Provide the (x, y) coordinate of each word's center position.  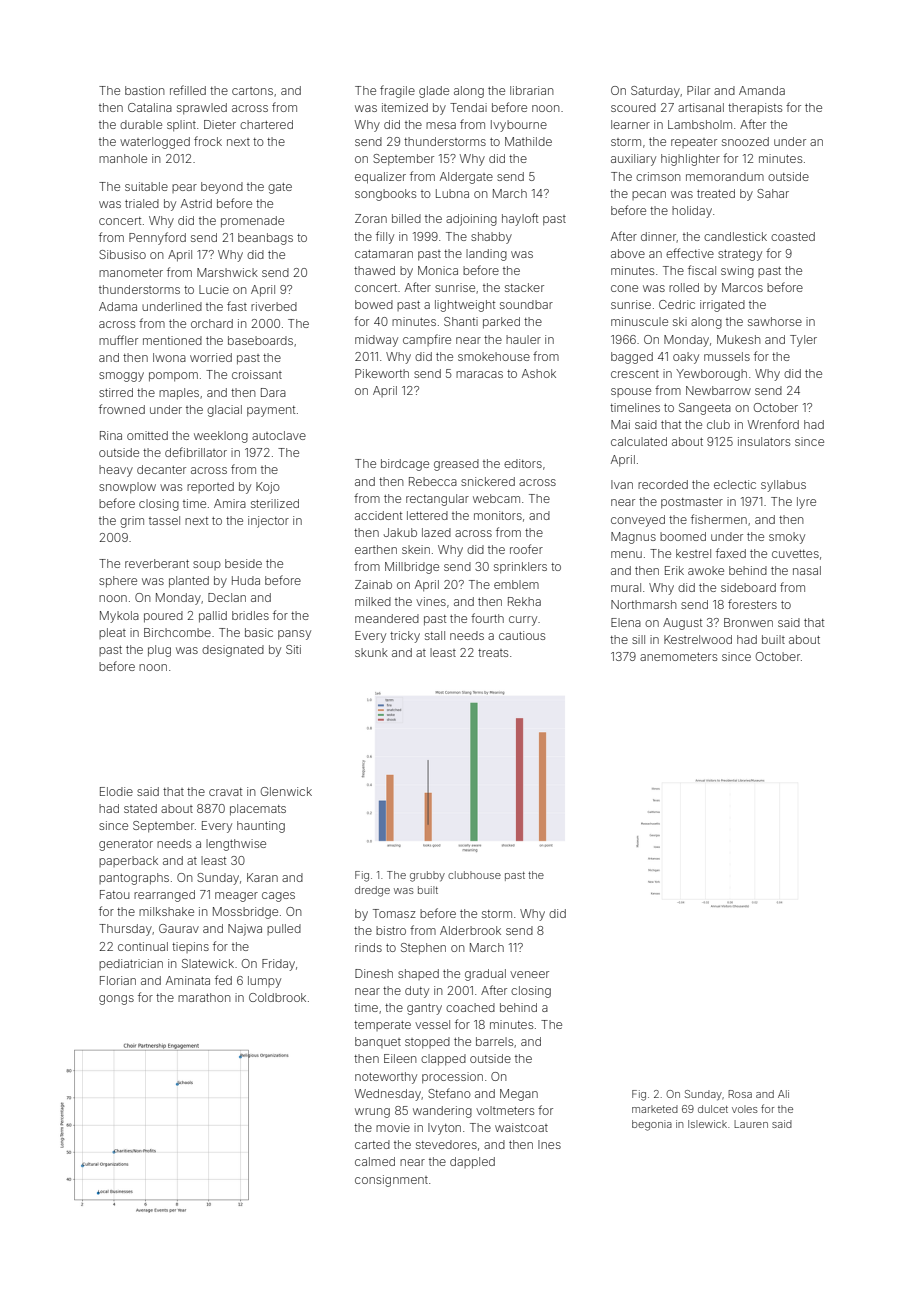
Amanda (762, 90)
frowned (122, 409)
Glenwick (286, 791)
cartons (252, 91)
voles (745, 1109)
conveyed (638, 521)
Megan (519, 1095)
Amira (230, 503)
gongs (116, 1000)
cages (278, 897)
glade (434, 92)
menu (626, 554)
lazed (436, 532)
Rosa (740, 1094)
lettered (427, 515)
